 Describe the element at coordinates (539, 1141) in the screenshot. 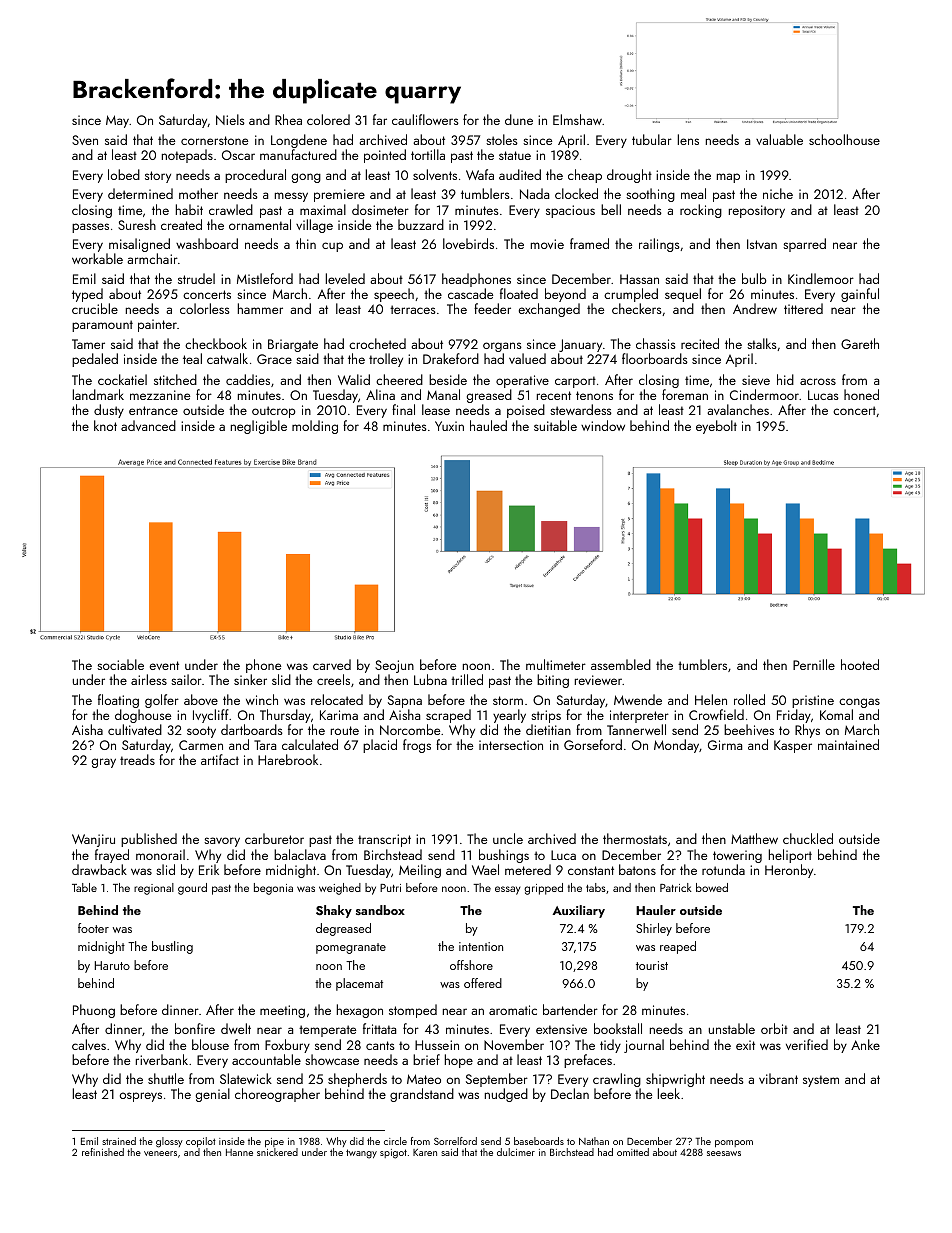

I see `baseboards` at that location.
